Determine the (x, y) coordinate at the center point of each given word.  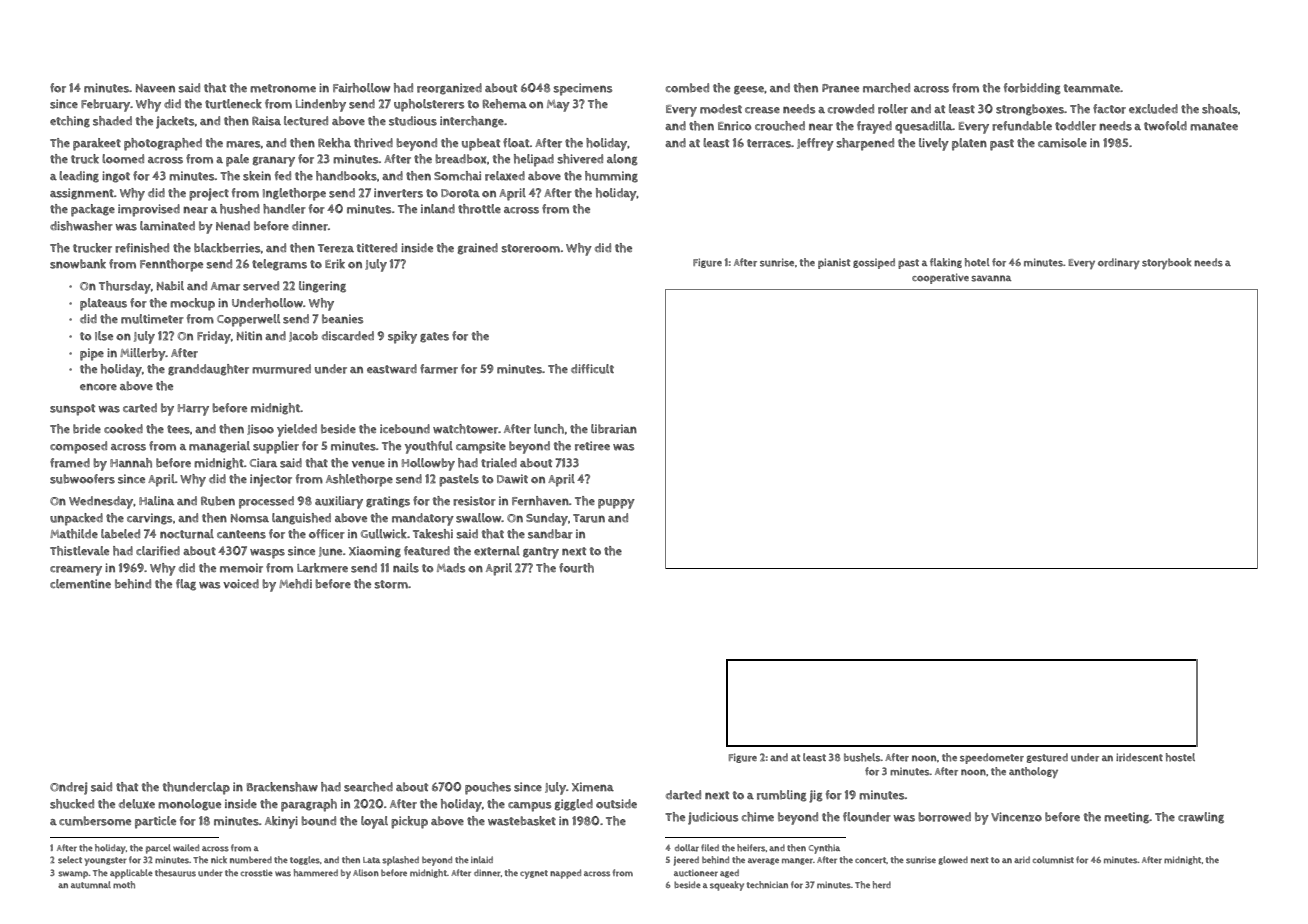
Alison (366, 873)
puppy (616, 504)
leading (79, 177)
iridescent (1139, 757)
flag (186, 585)
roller (893, 109)
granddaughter (208, 370)
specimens (582, 89)
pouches (488, 788)
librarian (614, 429)
